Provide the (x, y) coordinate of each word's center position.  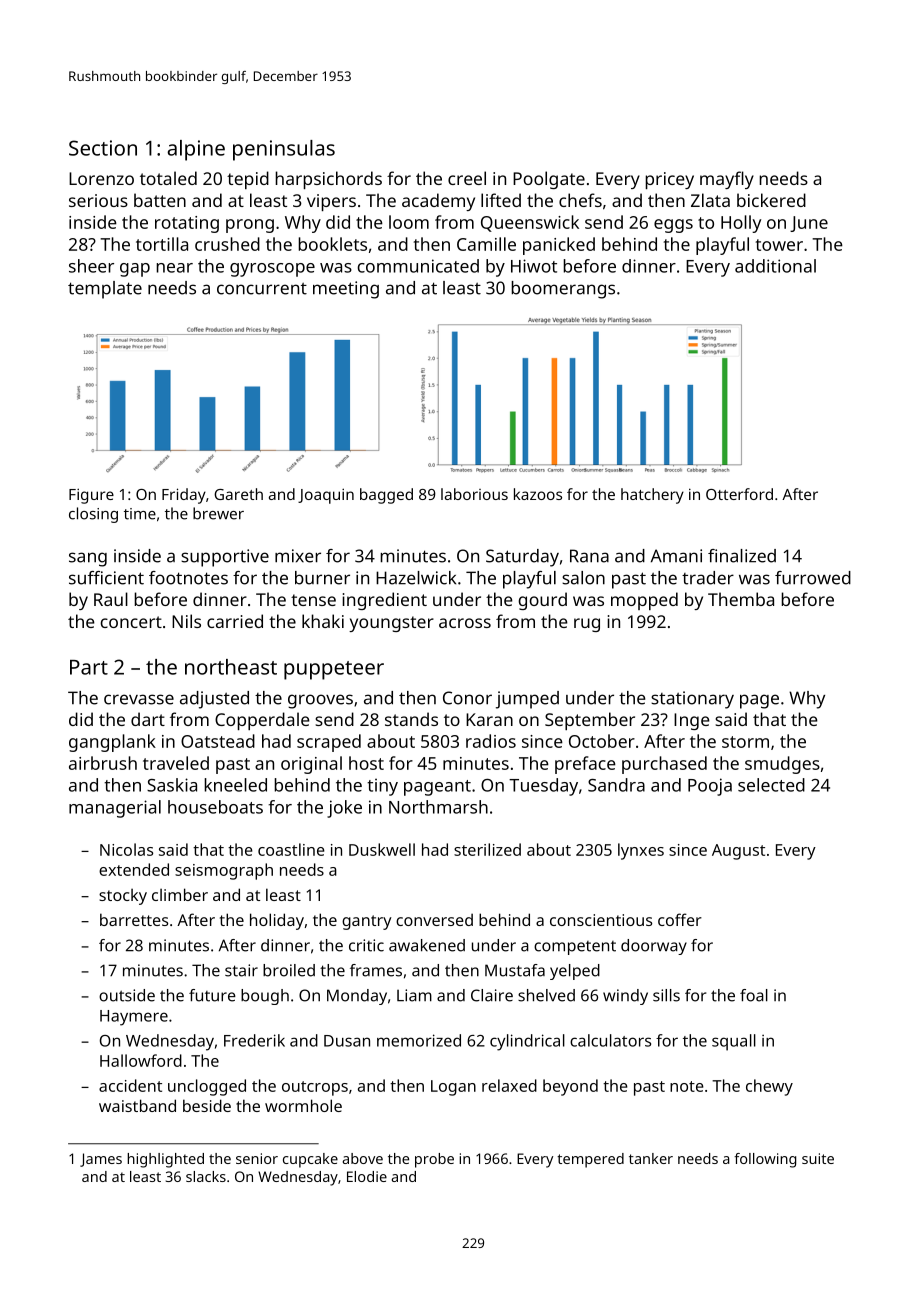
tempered (590, 1160)
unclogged (207, 1087)
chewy (769, 1087)
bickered (771, 200)
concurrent (262, 289)
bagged (386, 496)
